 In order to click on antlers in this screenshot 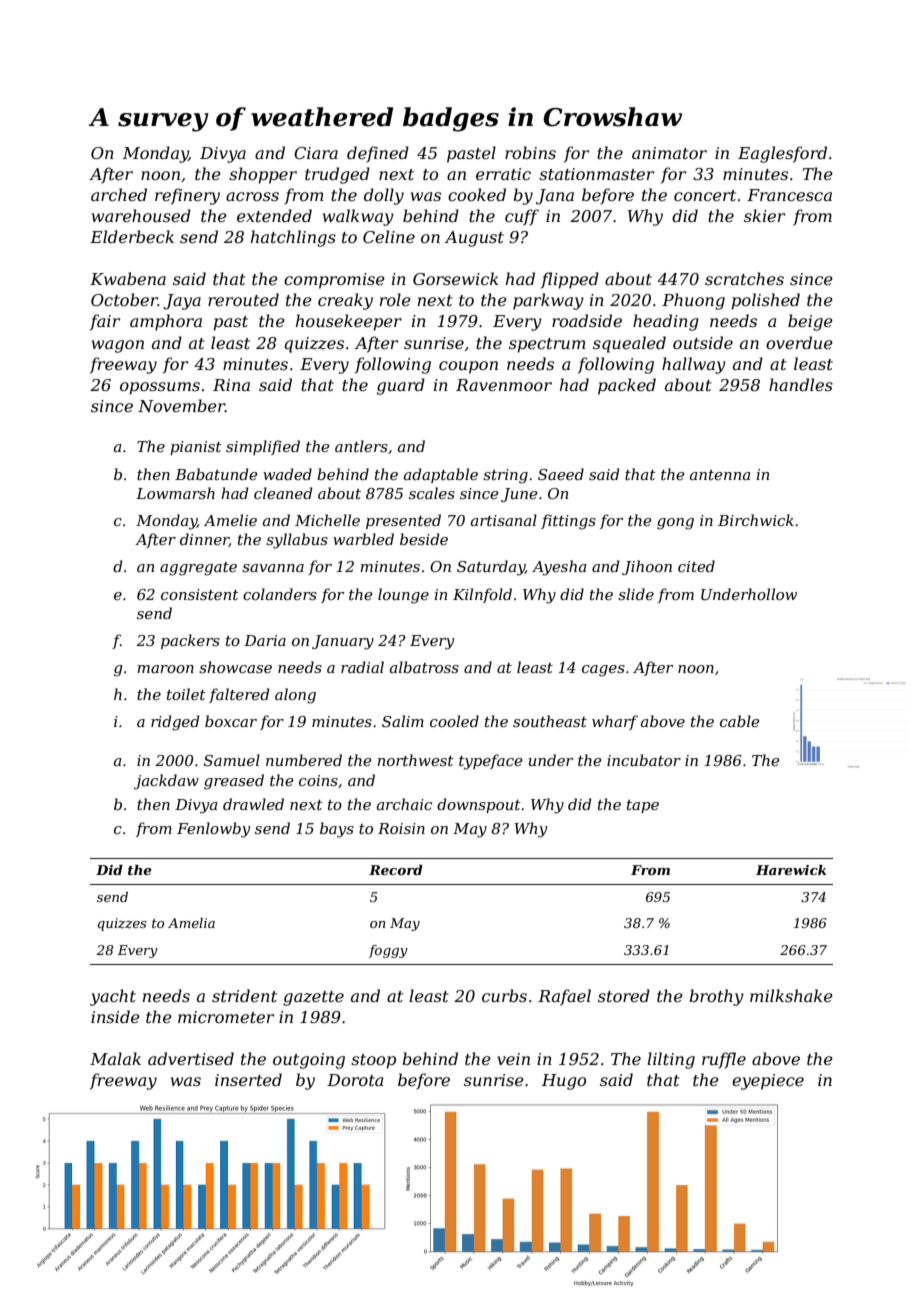, I will do `click(361, 446)`.
